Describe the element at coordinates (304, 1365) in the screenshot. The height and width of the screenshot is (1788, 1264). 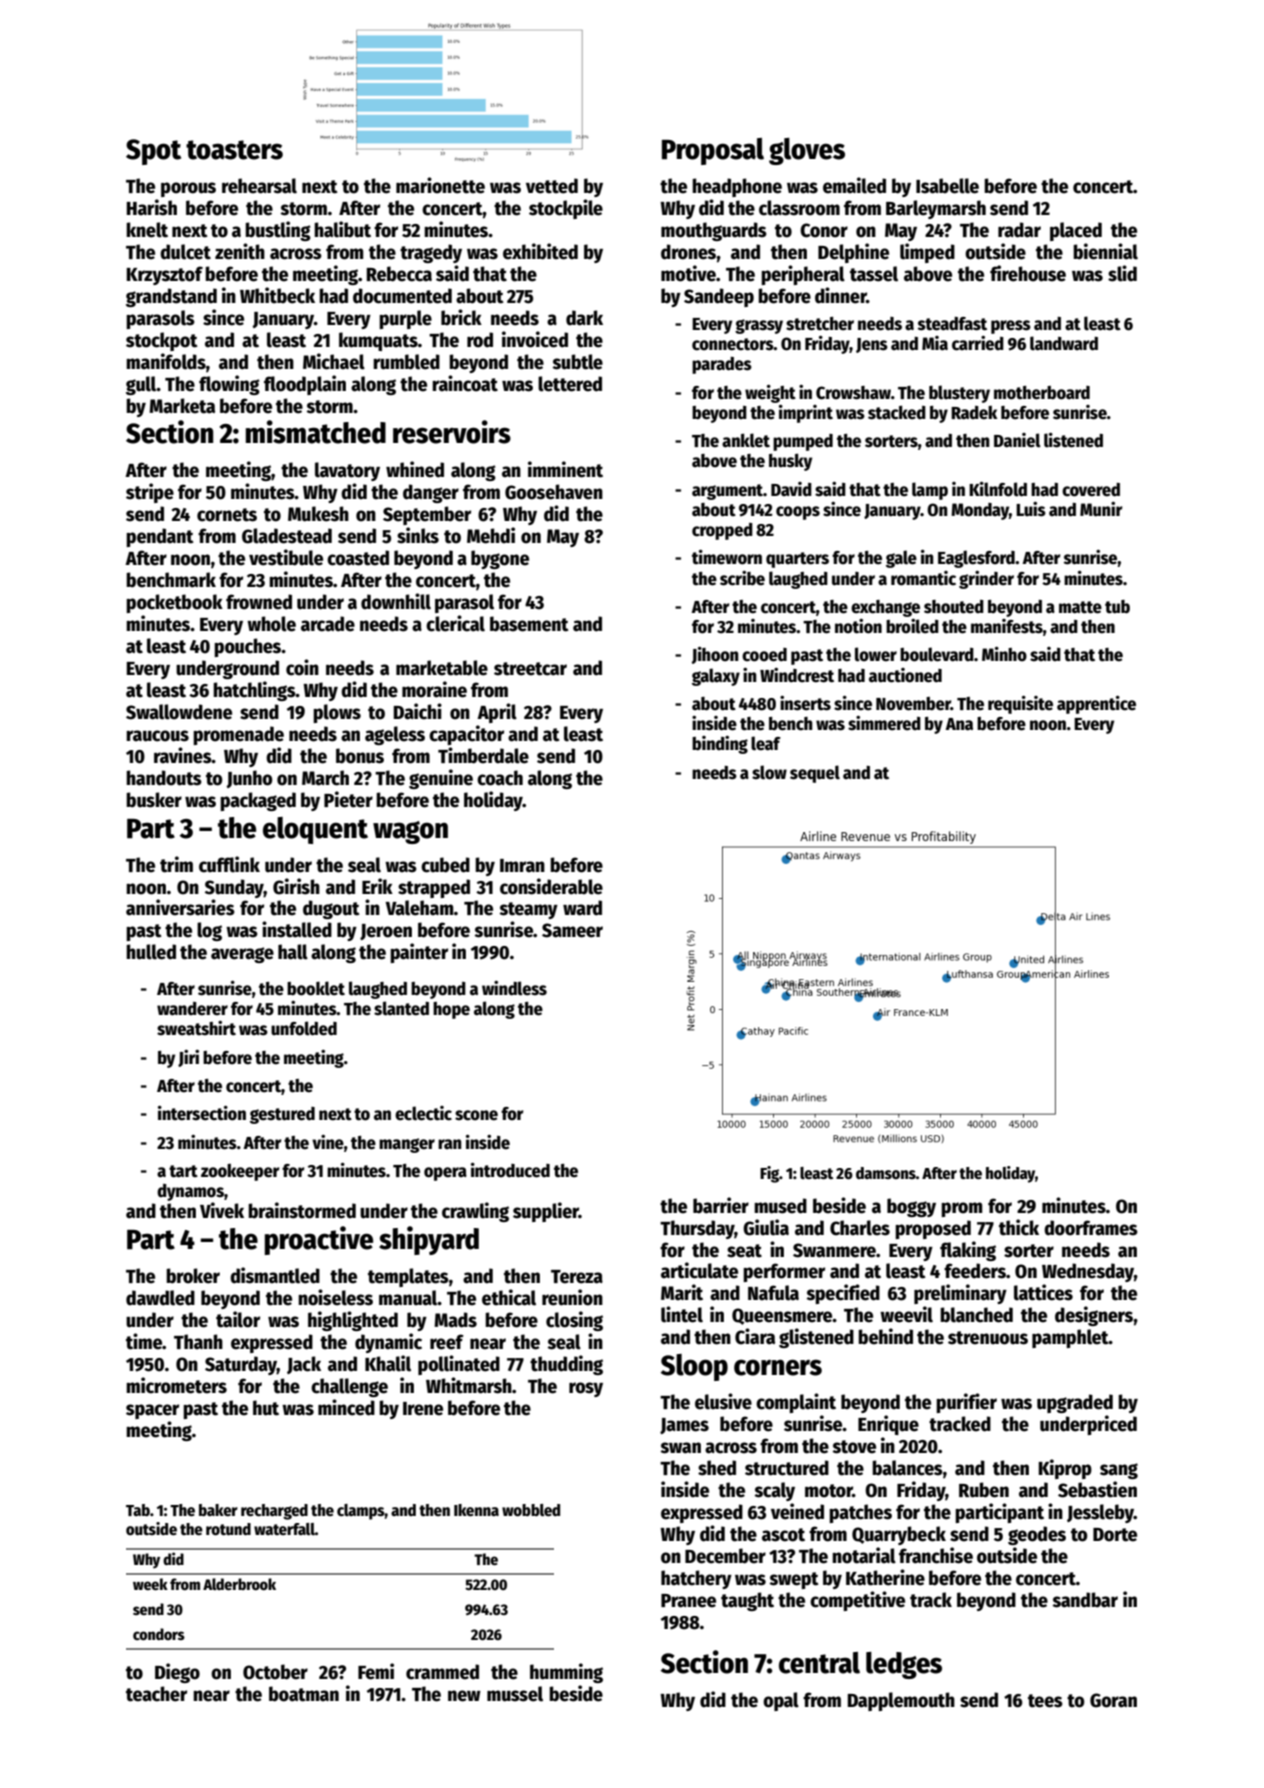
I see `Jack` at that location.
